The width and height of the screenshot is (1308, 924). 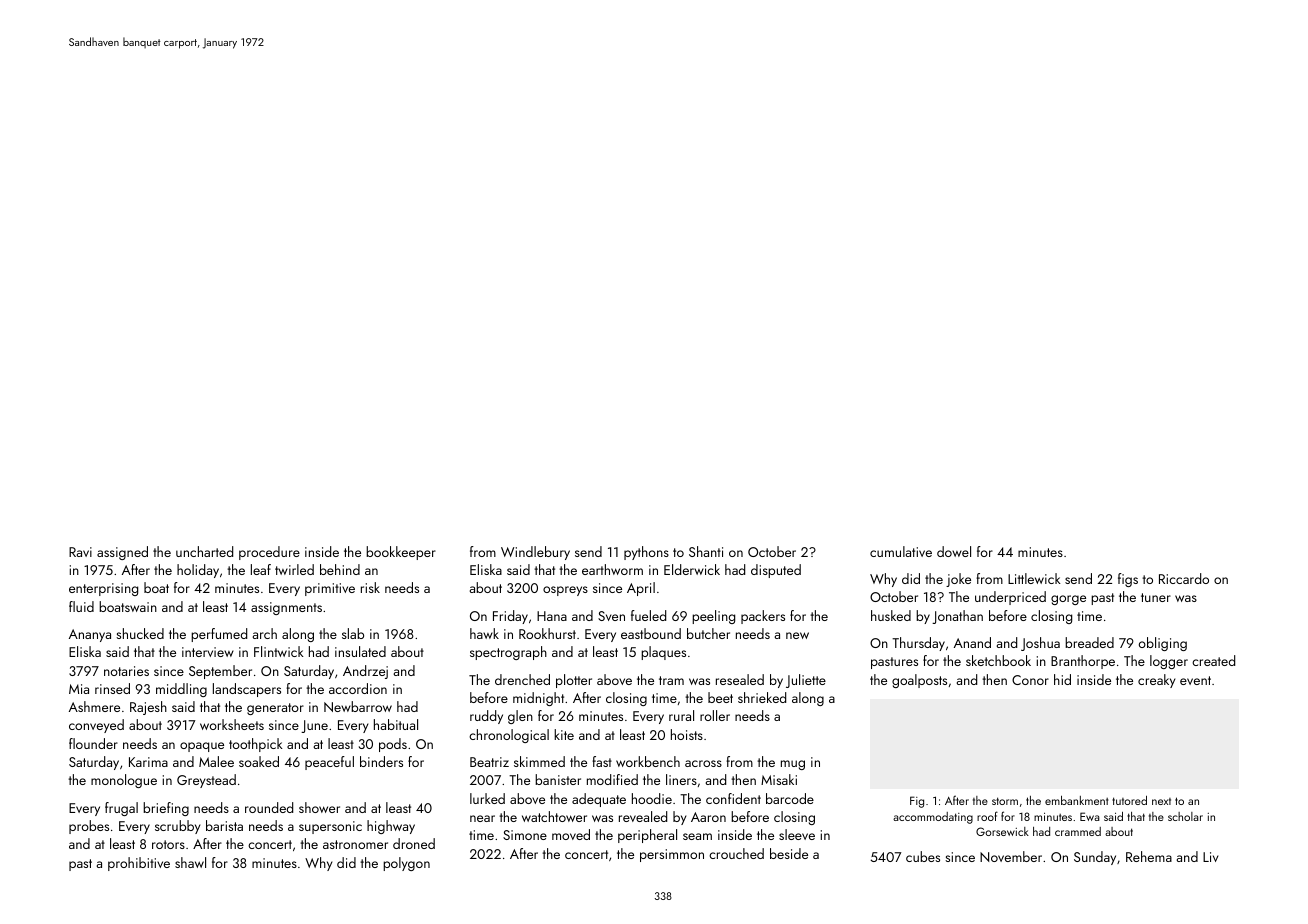 What do you see at coordinates (1095, 858) in the screenshot?
I see `Sunday` at bounding box center [1095, 858].
